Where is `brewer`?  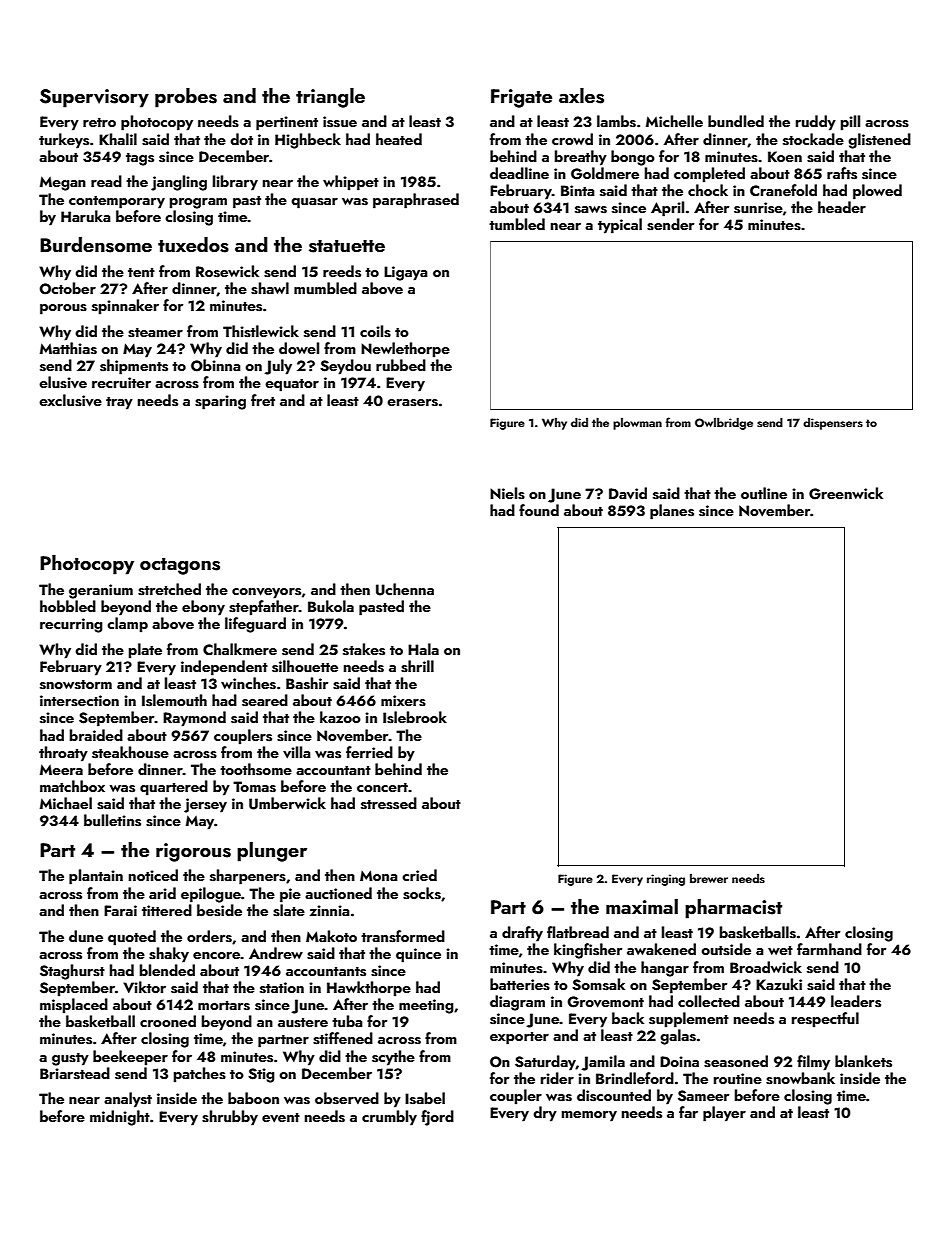 brewer is located at coordinates (709, 878).
